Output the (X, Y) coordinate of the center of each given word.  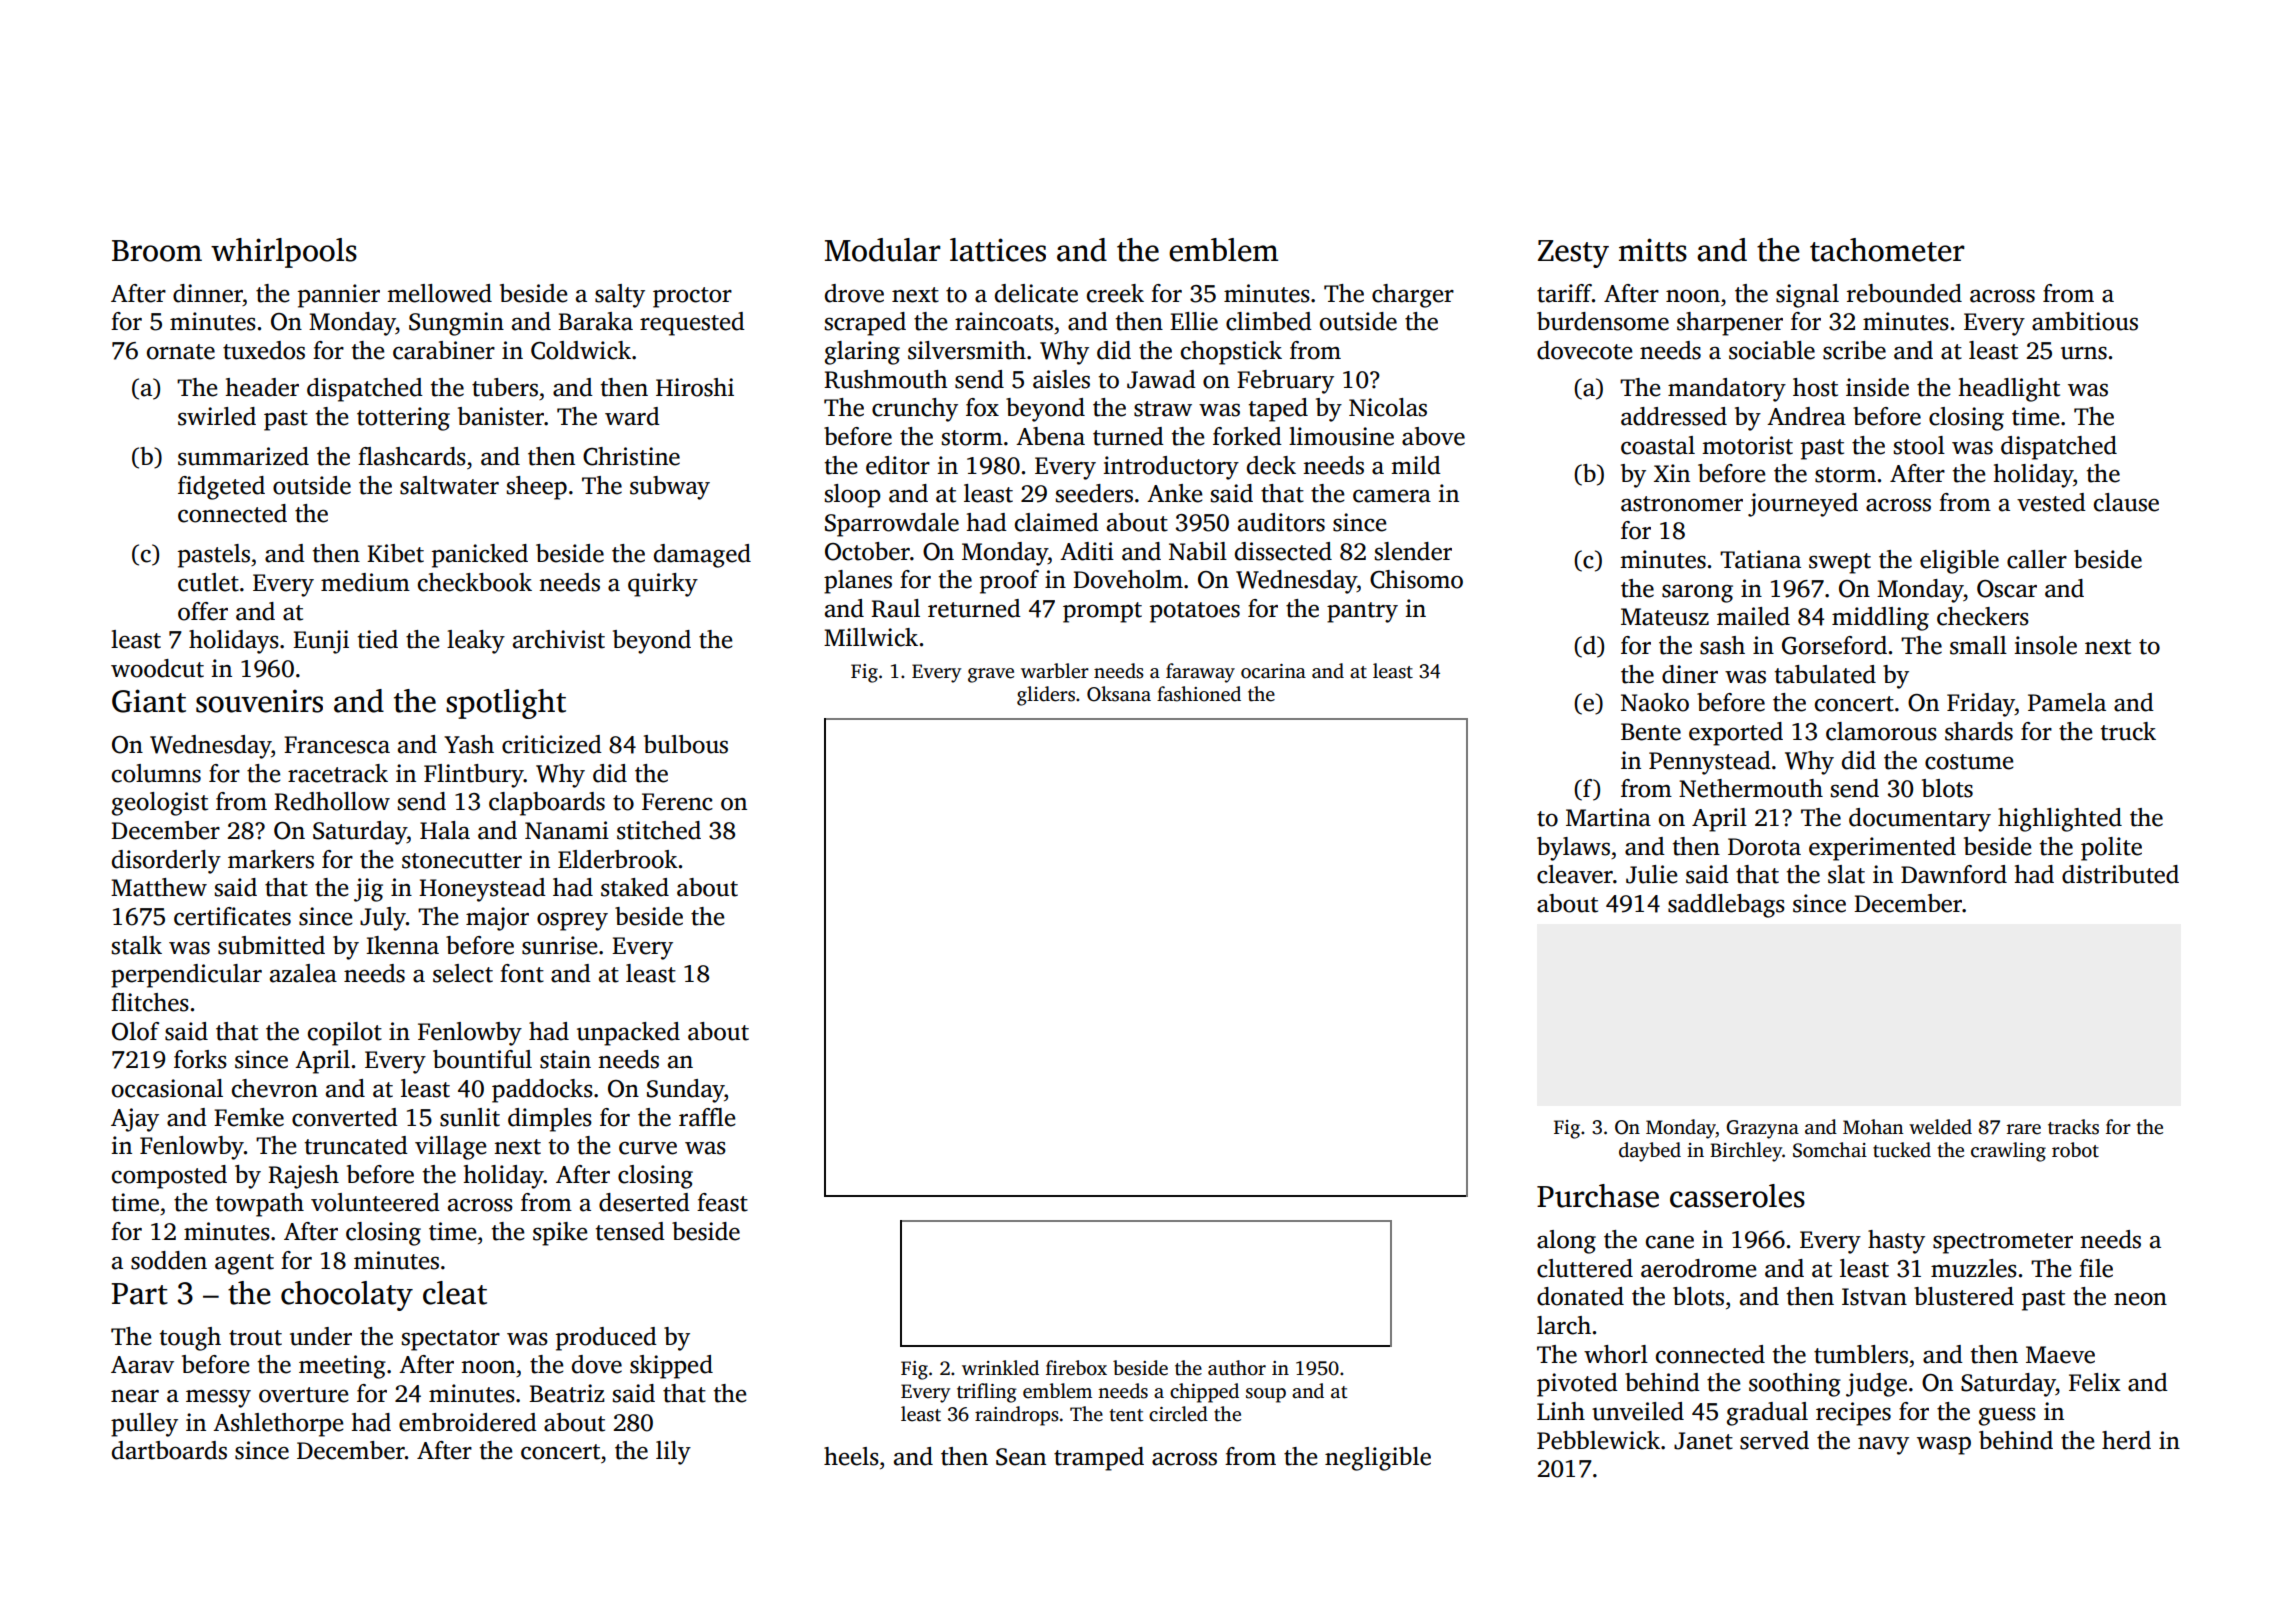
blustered (1964, 1296)
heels (851, 1456)
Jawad (1161, 379)
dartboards (169, 1450)
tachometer (1887, 250)
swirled (217, 416)
